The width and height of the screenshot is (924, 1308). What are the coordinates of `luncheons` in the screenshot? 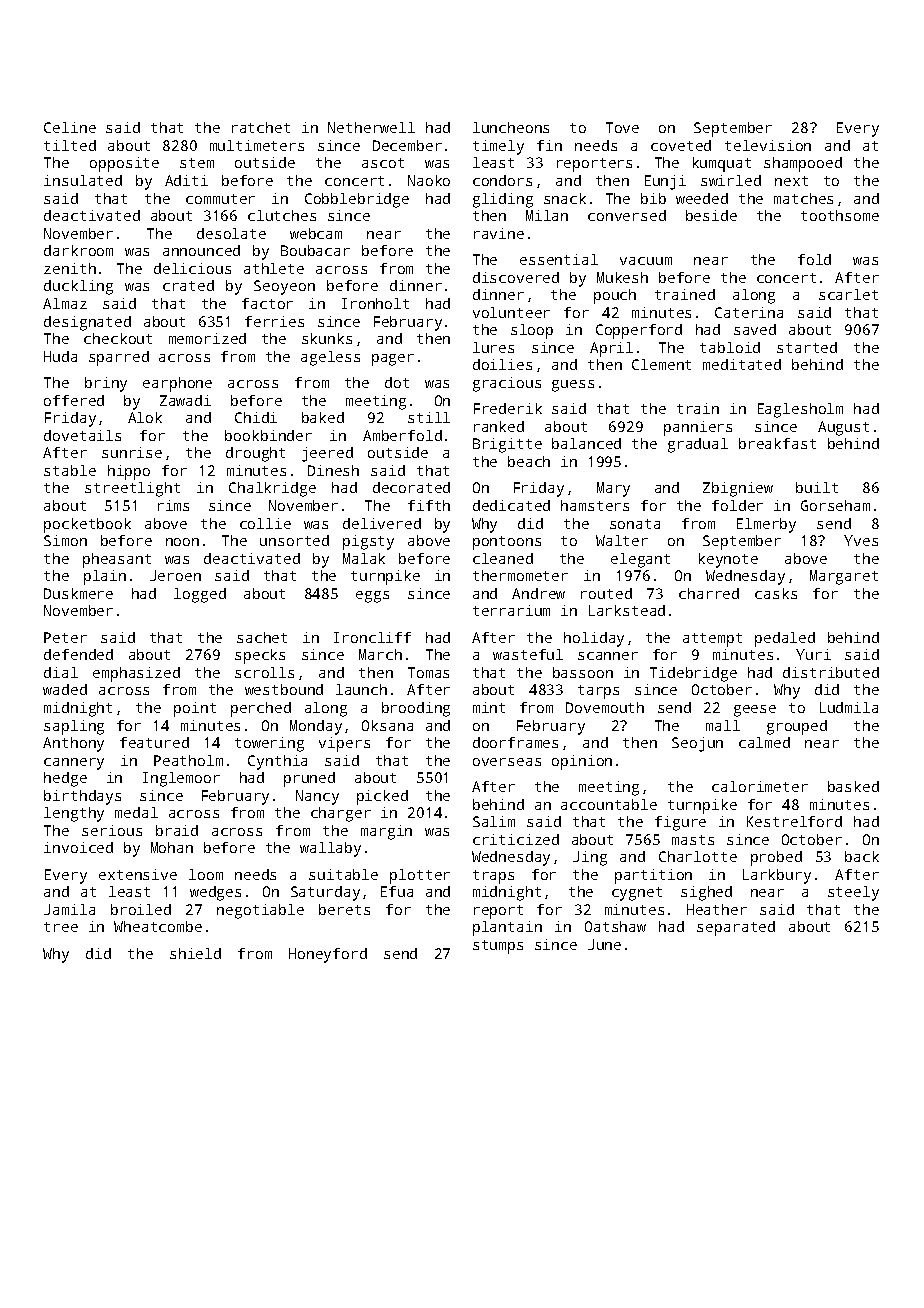 It's located at (511, 127).
